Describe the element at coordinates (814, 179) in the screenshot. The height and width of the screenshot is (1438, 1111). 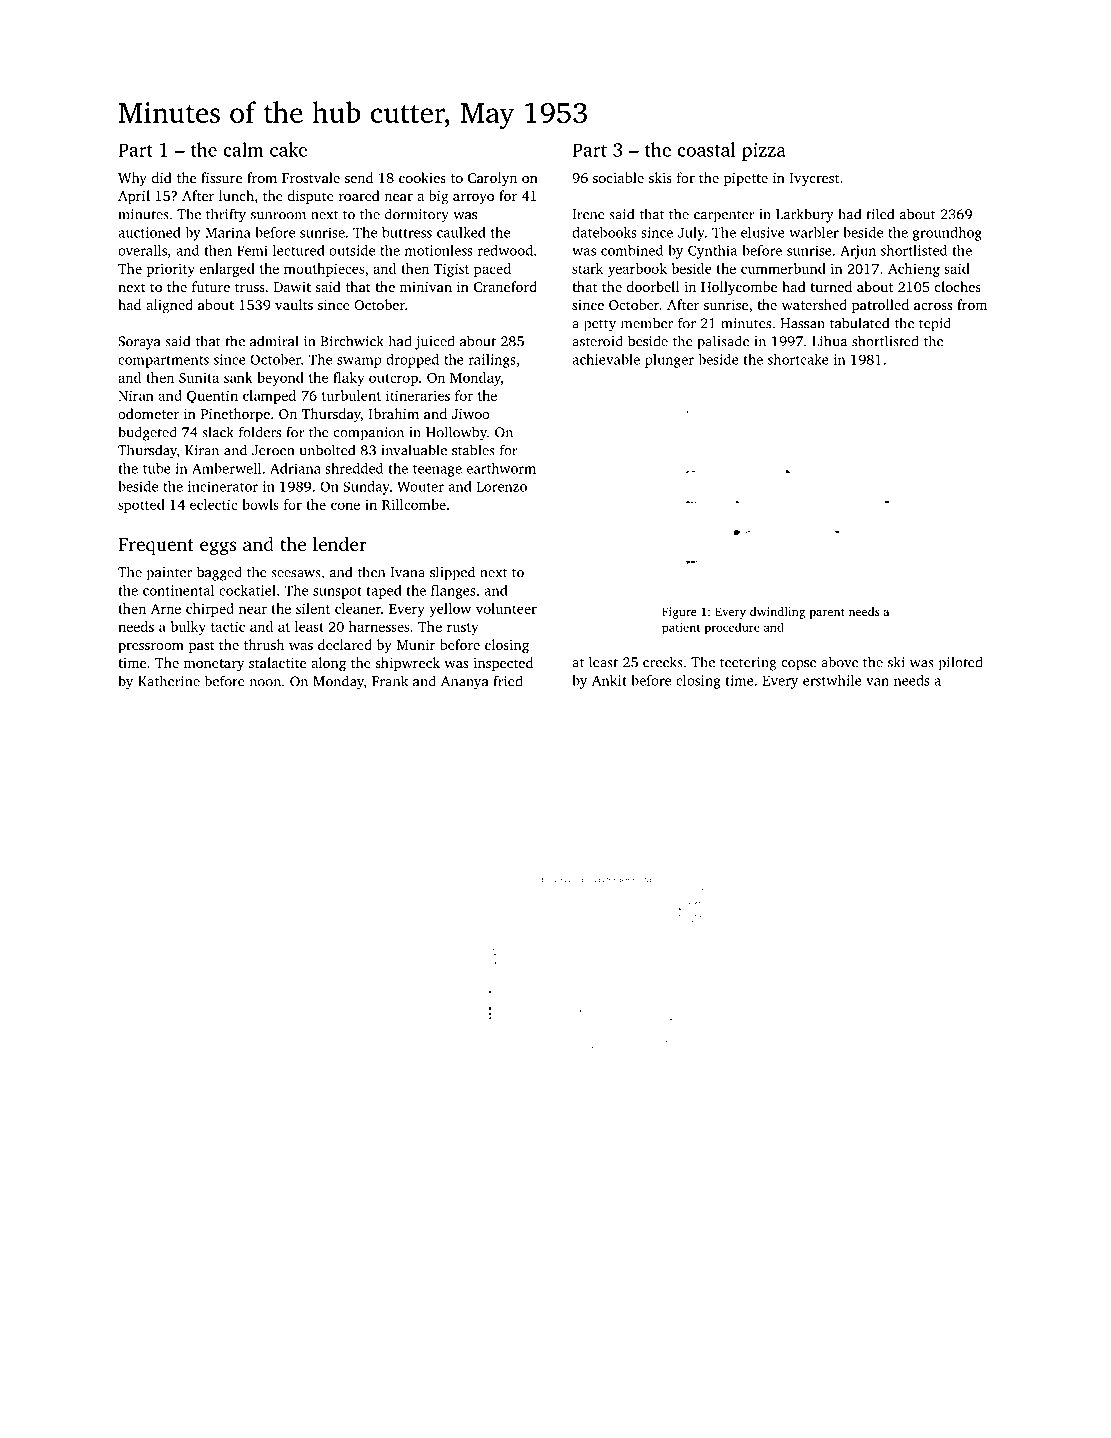
I see `Ivycrest` at that location.
